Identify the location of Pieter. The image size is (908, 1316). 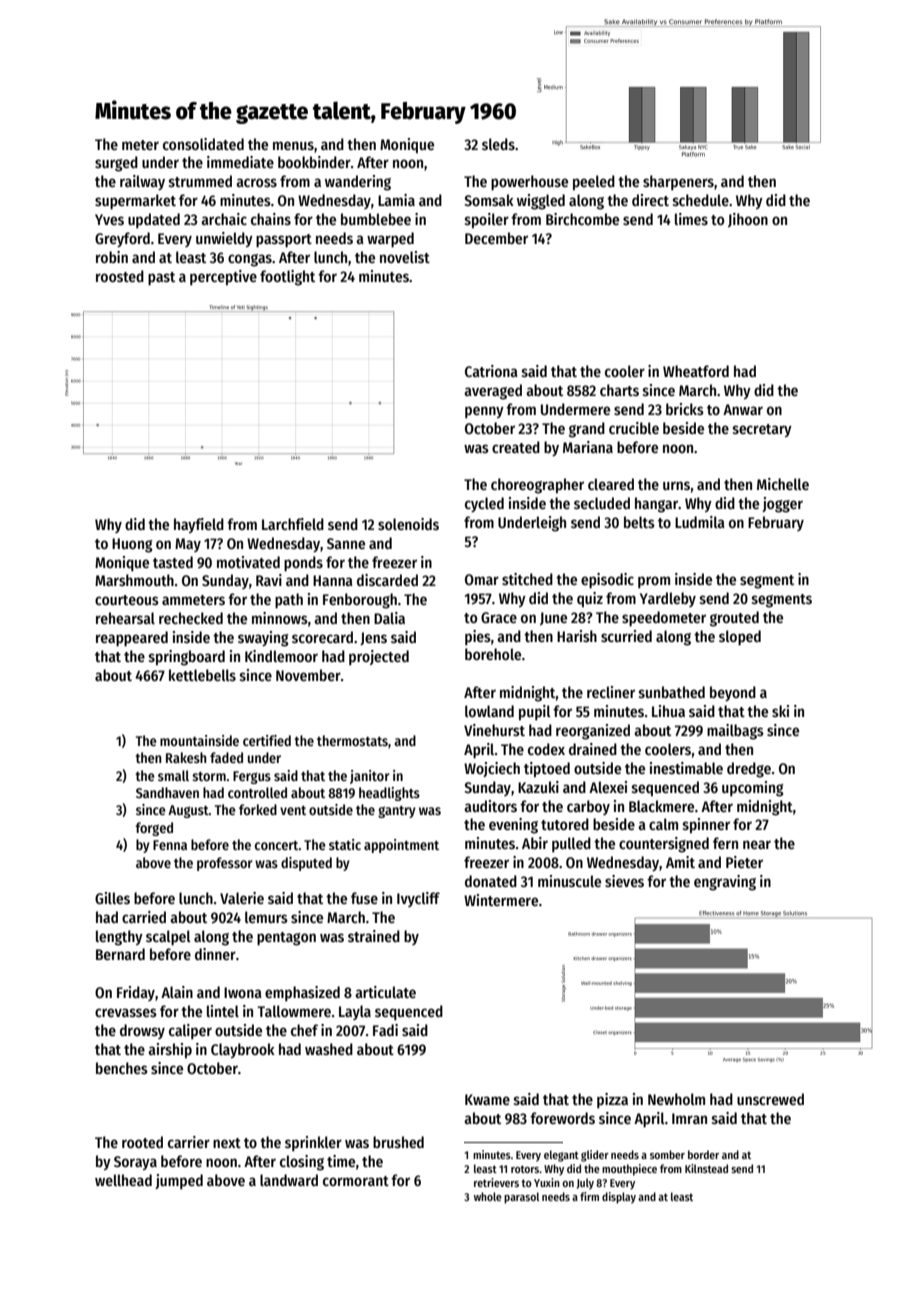
(744, 862).
